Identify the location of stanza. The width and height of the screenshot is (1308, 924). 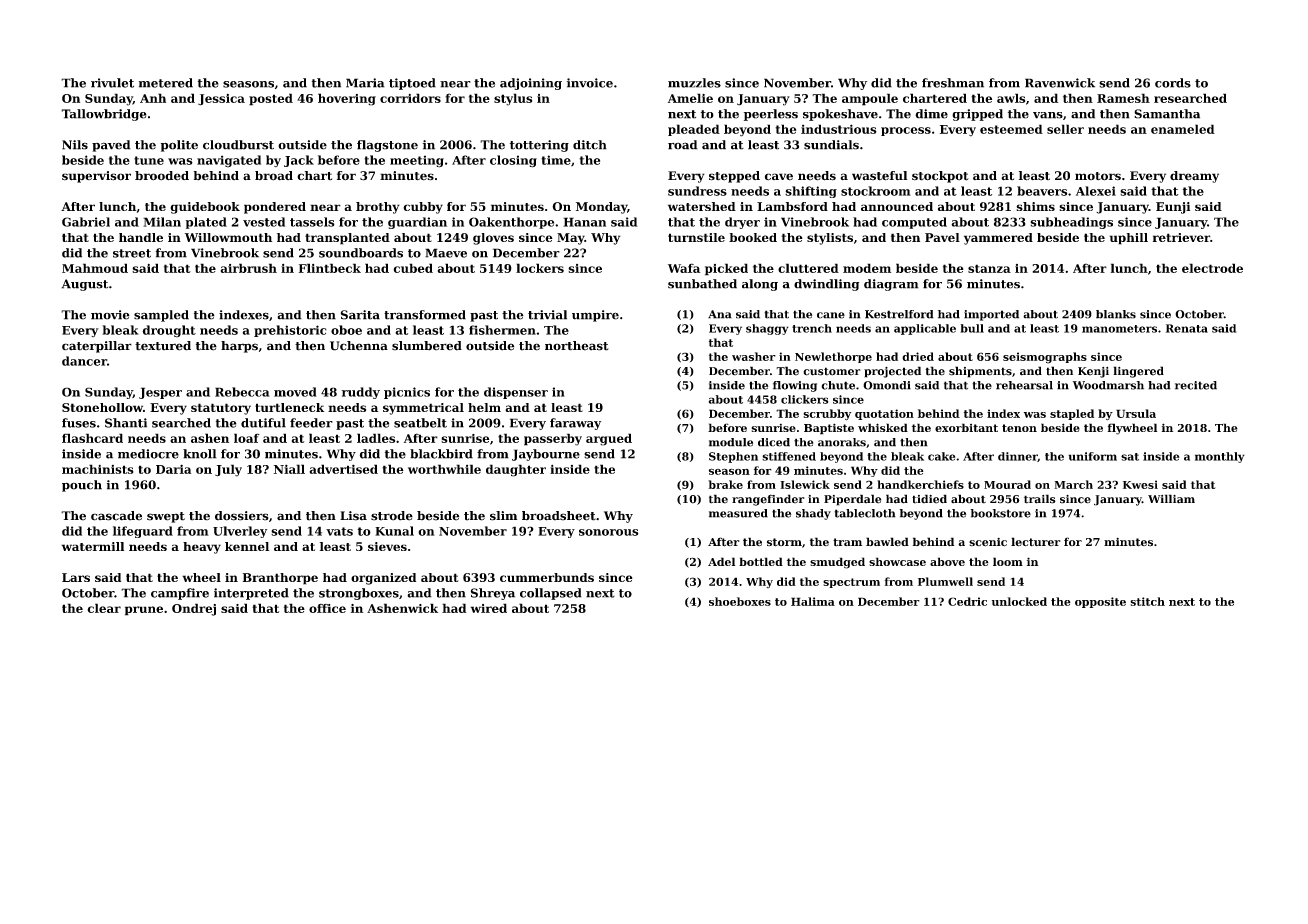
(989, 268).
